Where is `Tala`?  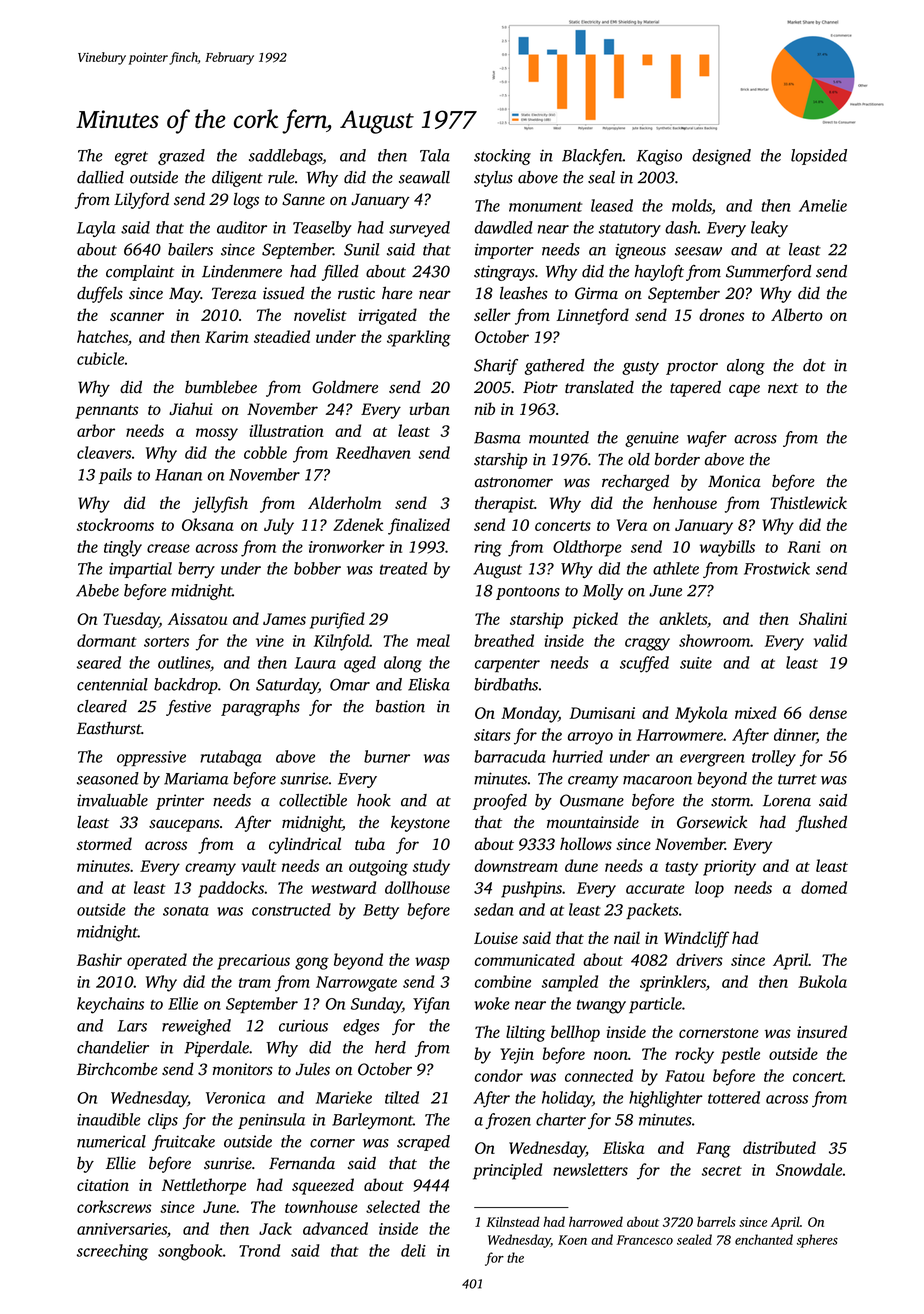 Tala is located at coordinates (435, 155).
